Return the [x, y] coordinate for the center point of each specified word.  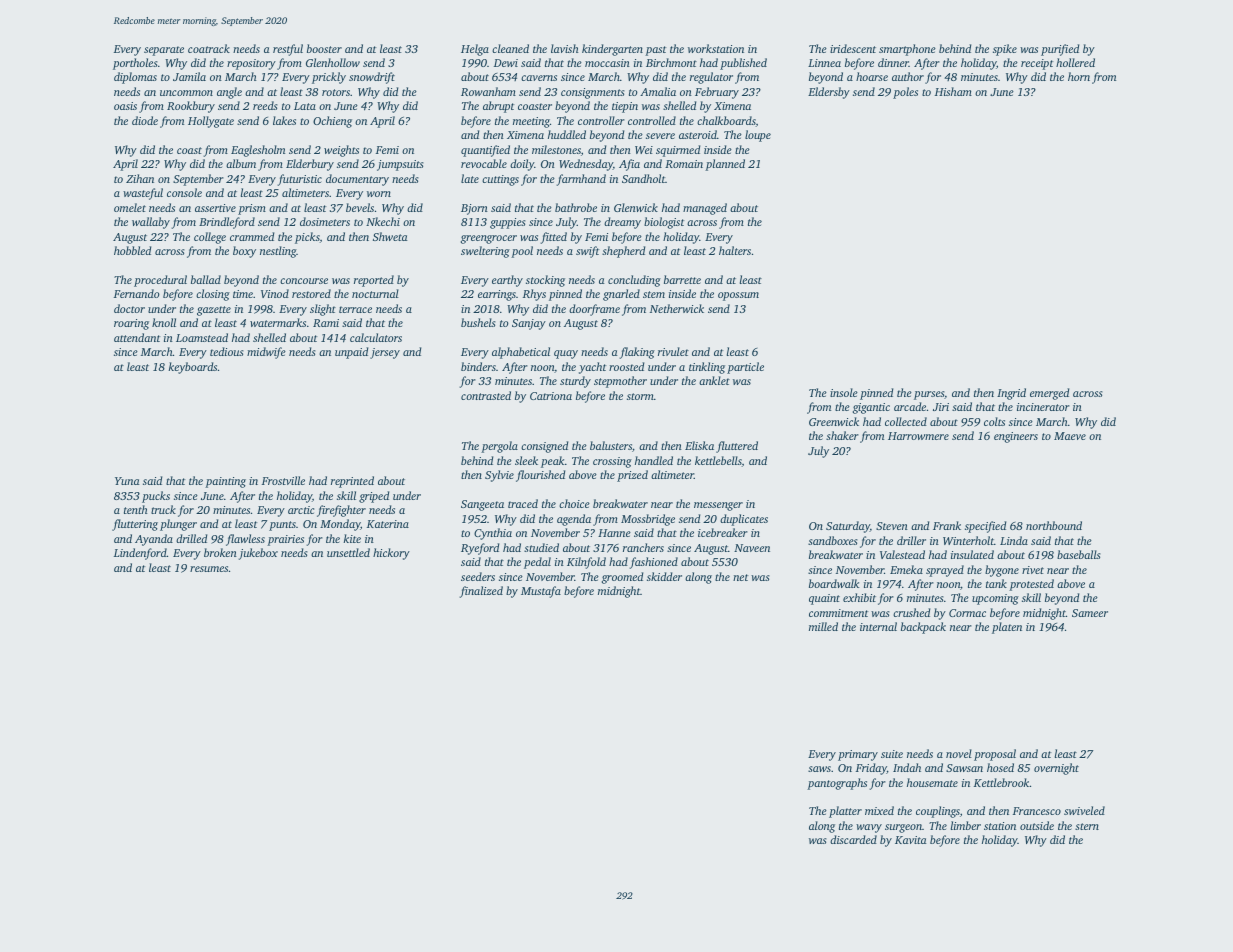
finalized [481, 592]
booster [324, 48]
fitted [553, 238]
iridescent [853, 48]
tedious [227, 351]
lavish [565, 48]
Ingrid [1011, 394]
